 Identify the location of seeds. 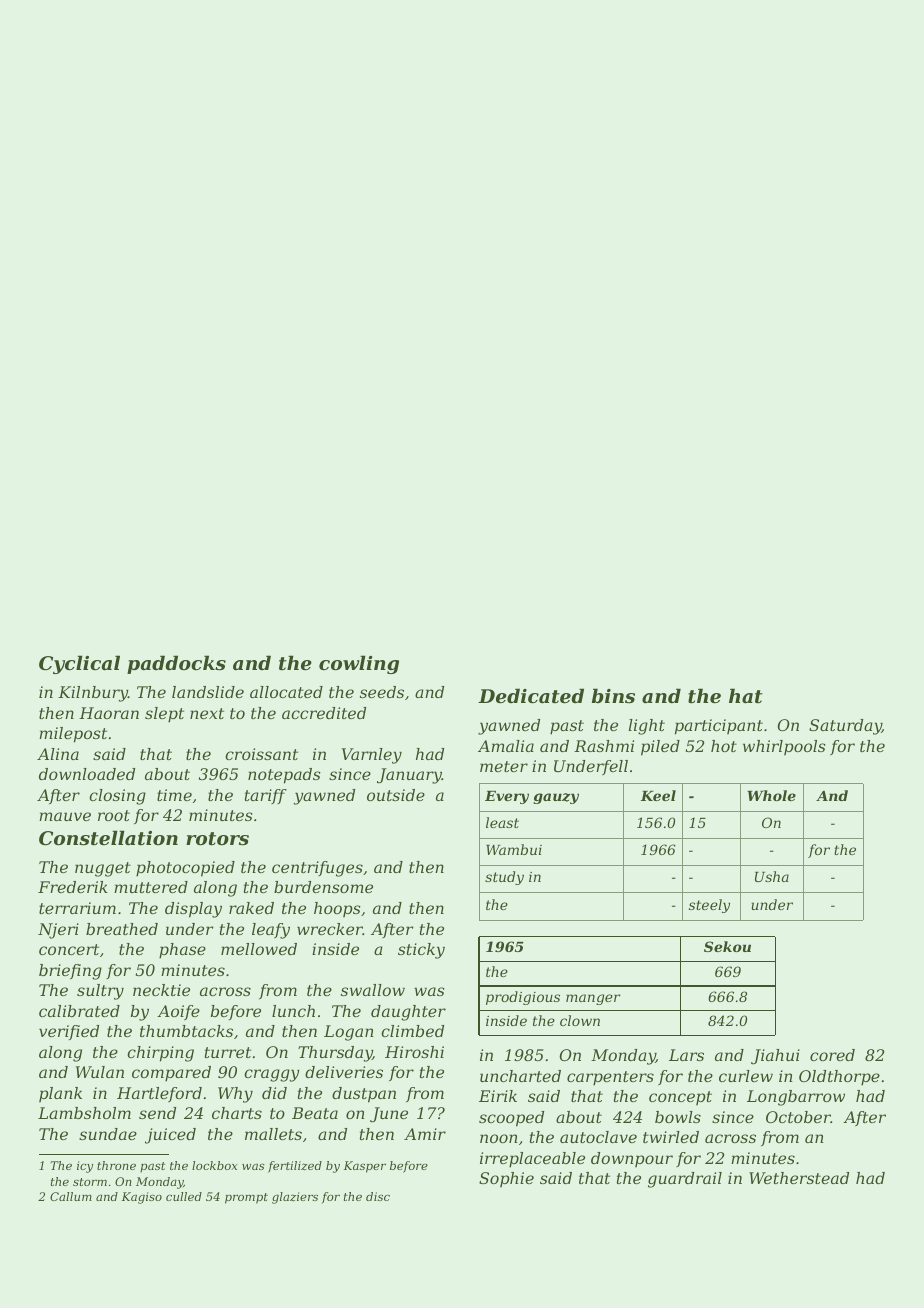
(382, 692).
